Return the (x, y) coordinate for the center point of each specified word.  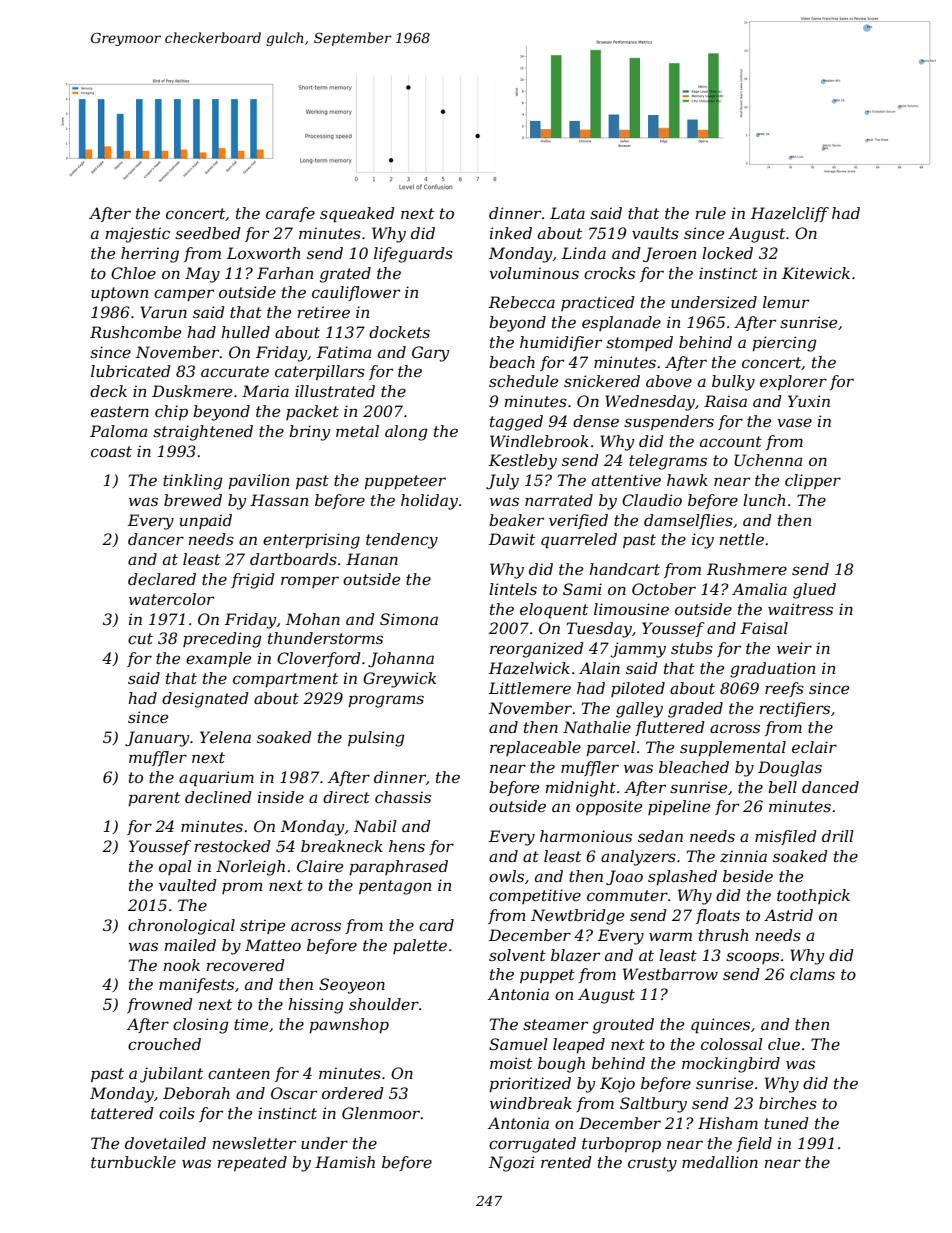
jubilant (171, 1075)
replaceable (535, 748)
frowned (160, 1005)
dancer (156, 539)
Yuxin (809, 401)
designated (205, 700)
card (436, 925)
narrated (559, 500)
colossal (732, 1044)
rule (711, 213)
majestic (138, 235)
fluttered (670, 728)
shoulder (384, 1004)
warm (670, 936)
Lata (567, 213)
